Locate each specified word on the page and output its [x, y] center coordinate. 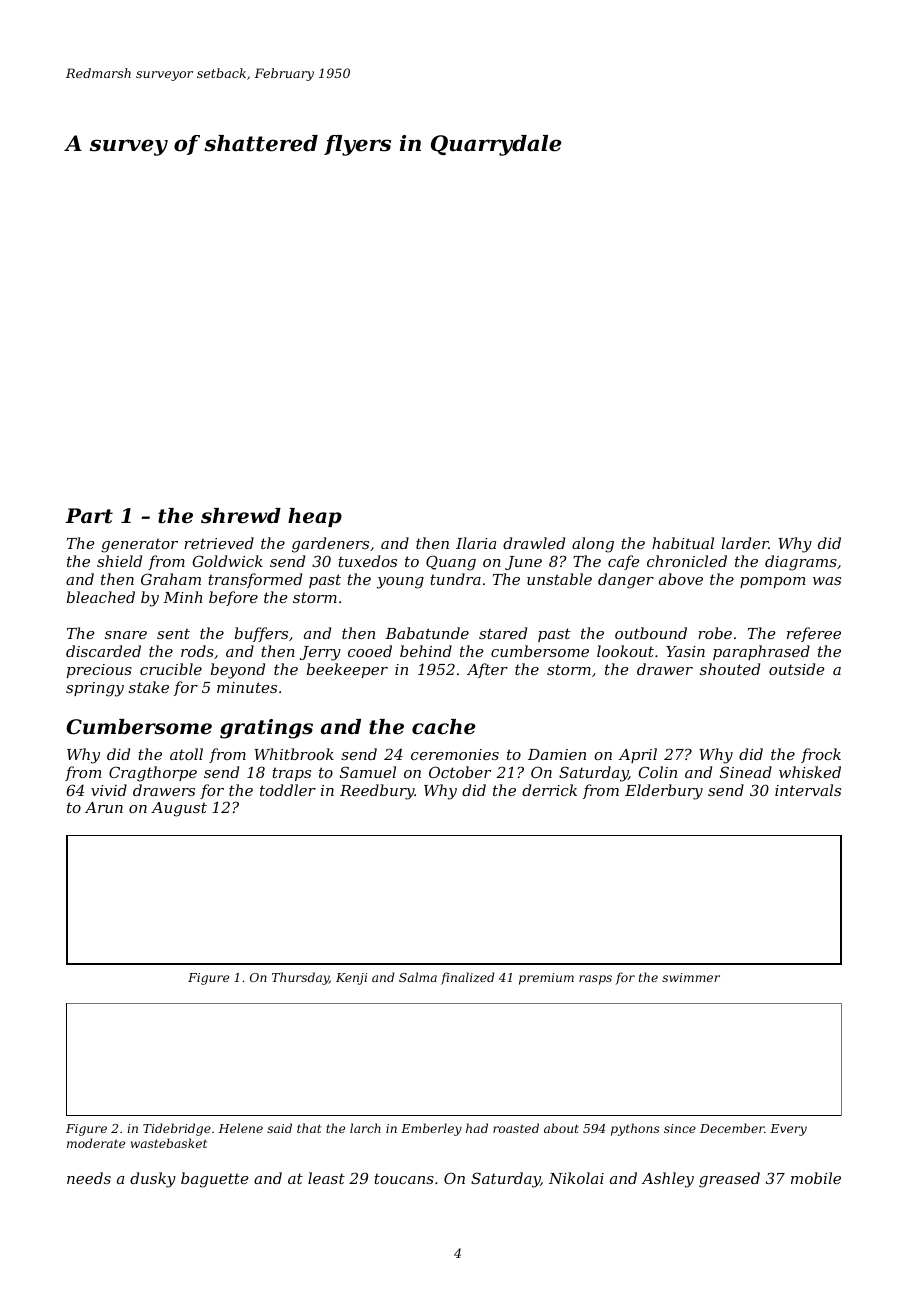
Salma [418, 977]
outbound [651, 633]
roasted [516, 1128]
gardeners [330, 545]
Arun [104, 807]
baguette [214, 1180]
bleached [101, 597]
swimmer [691, 977]
